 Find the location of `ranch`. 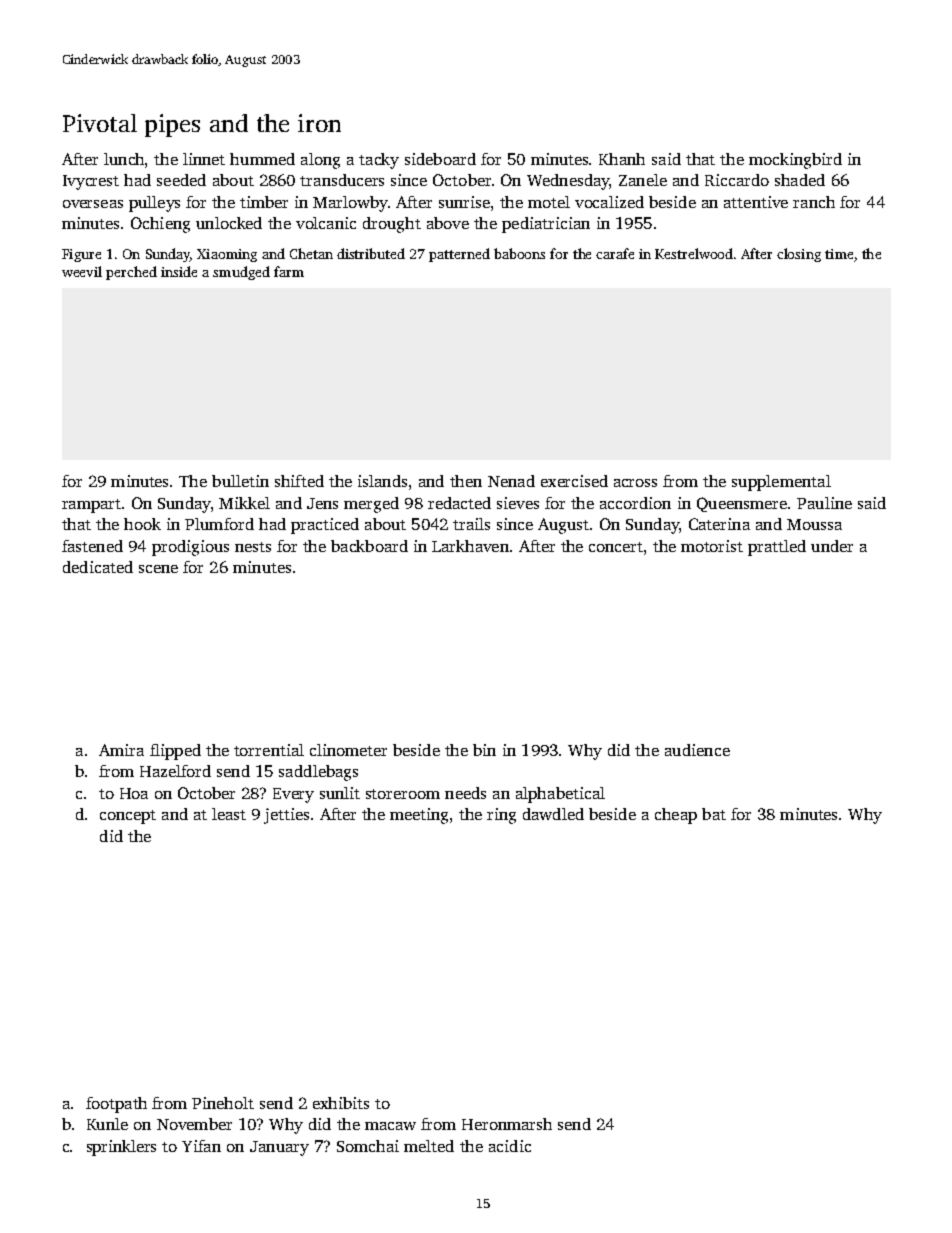

ranch is located at coordinates (814, 202).
